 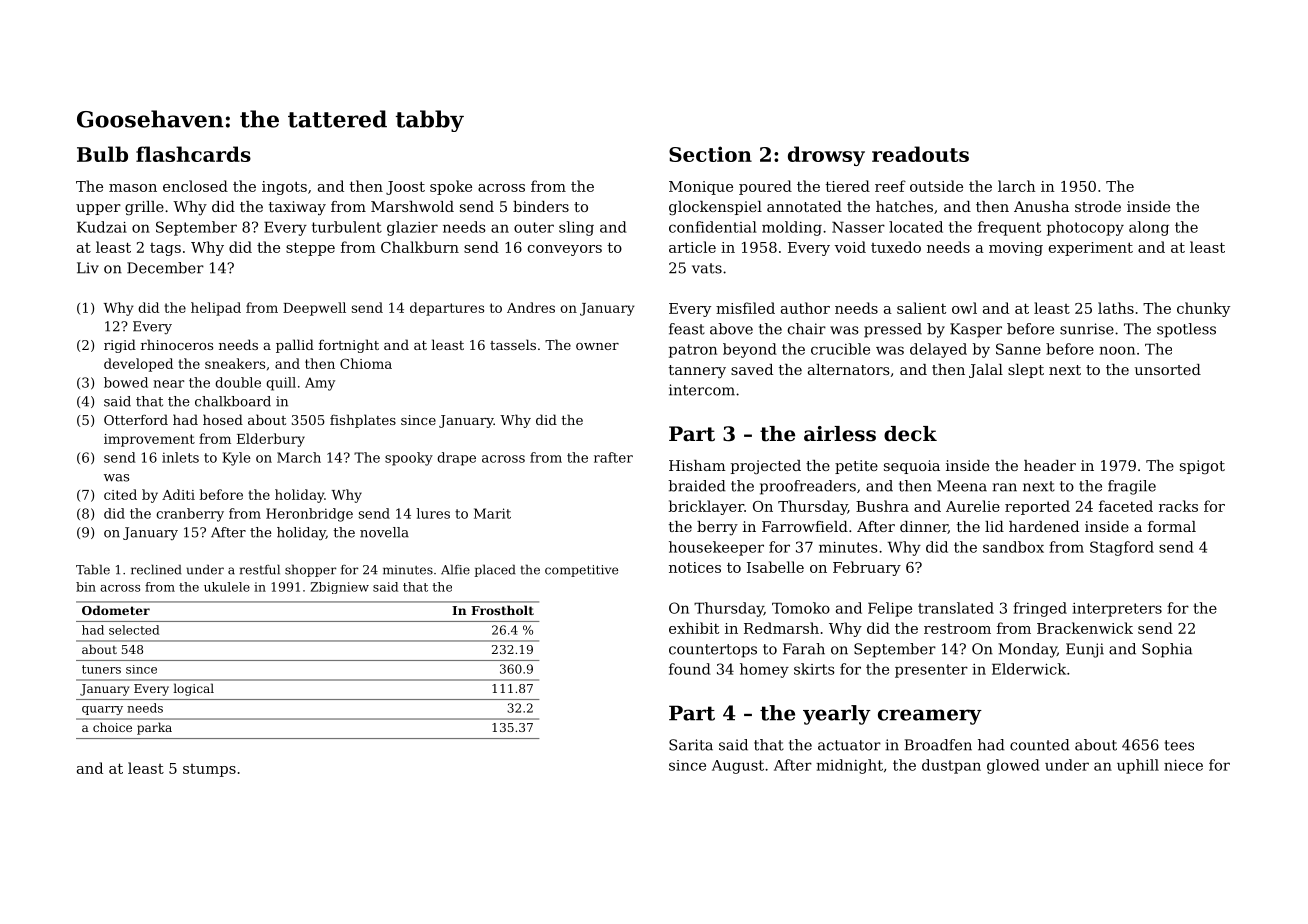 What do you see at coordinates (120, 494) in the image?
I see `cited` at bounding box center [120, 494].
